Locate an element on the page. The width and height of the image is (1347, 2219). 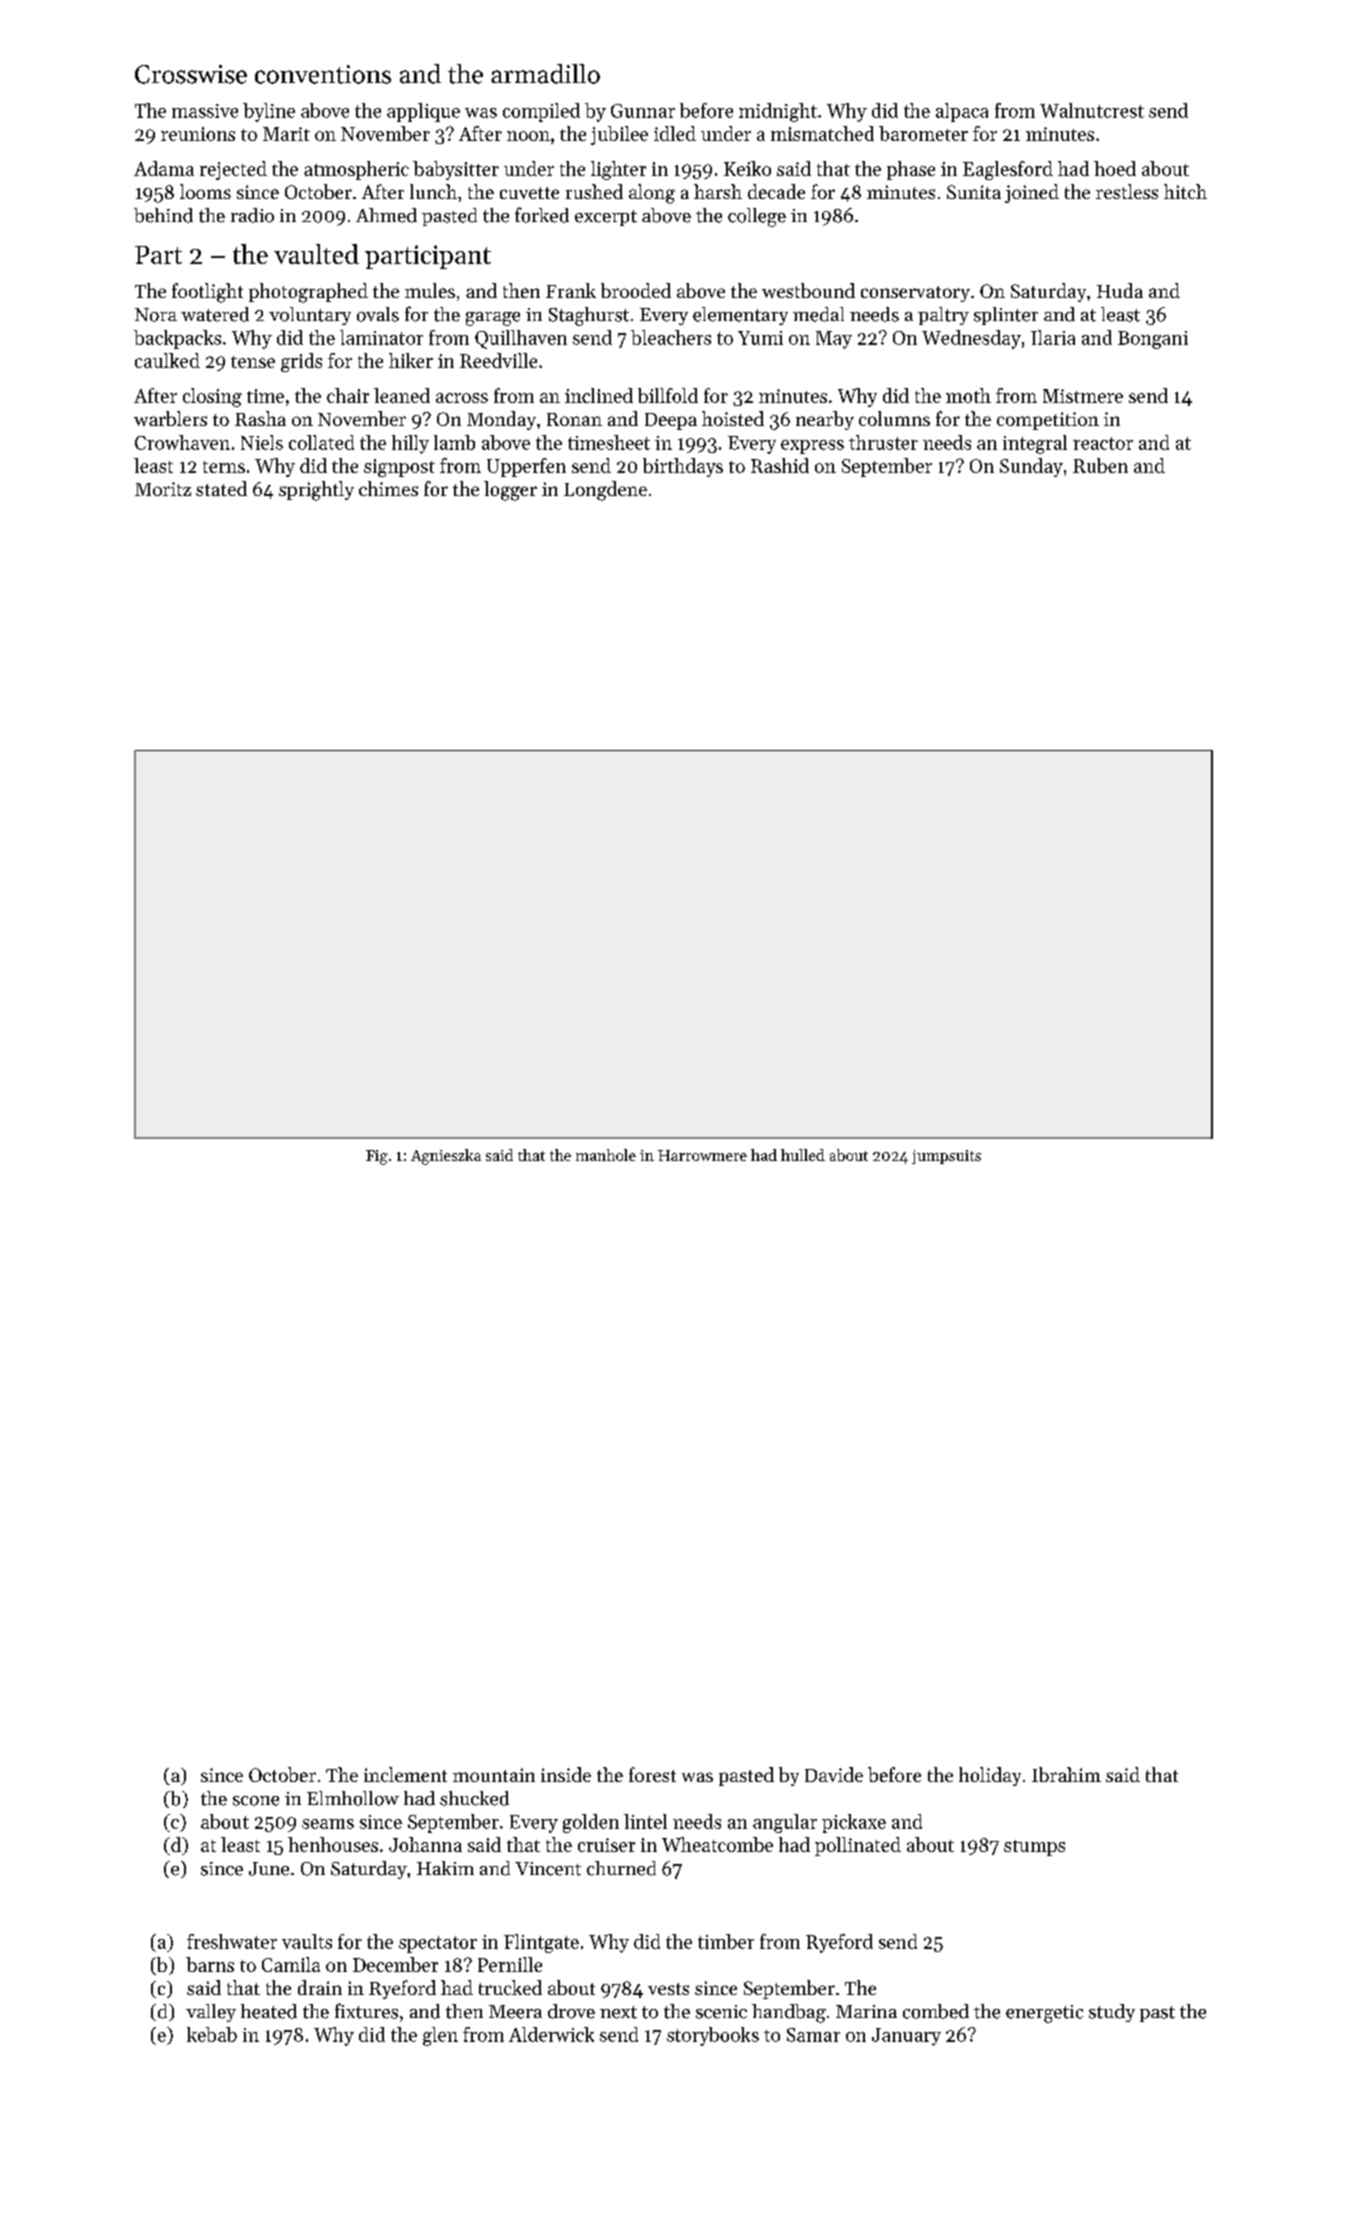
Fig is located at coordinates (377, 1157).
